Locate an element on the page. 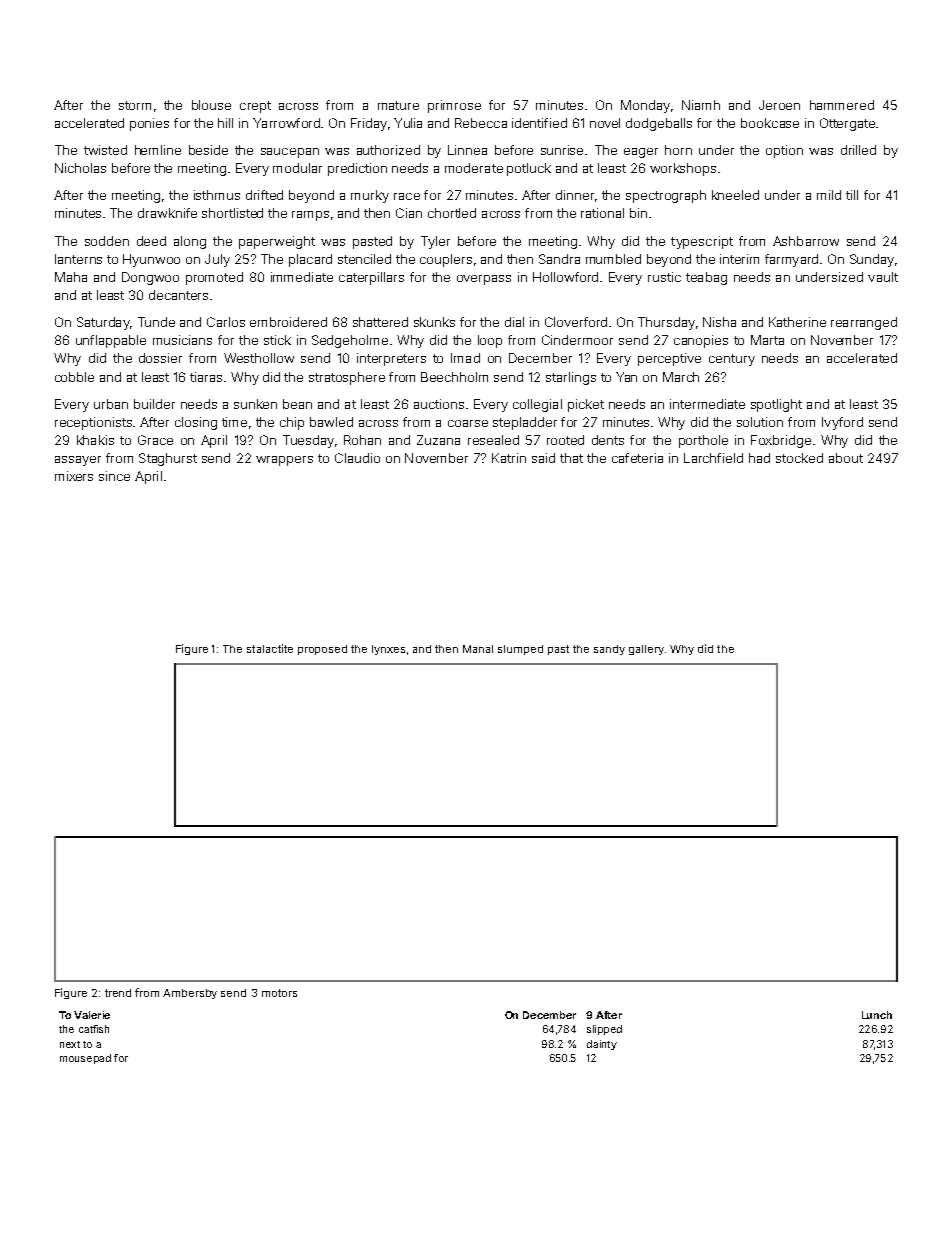  solution is located at coordinates (760, 422).
